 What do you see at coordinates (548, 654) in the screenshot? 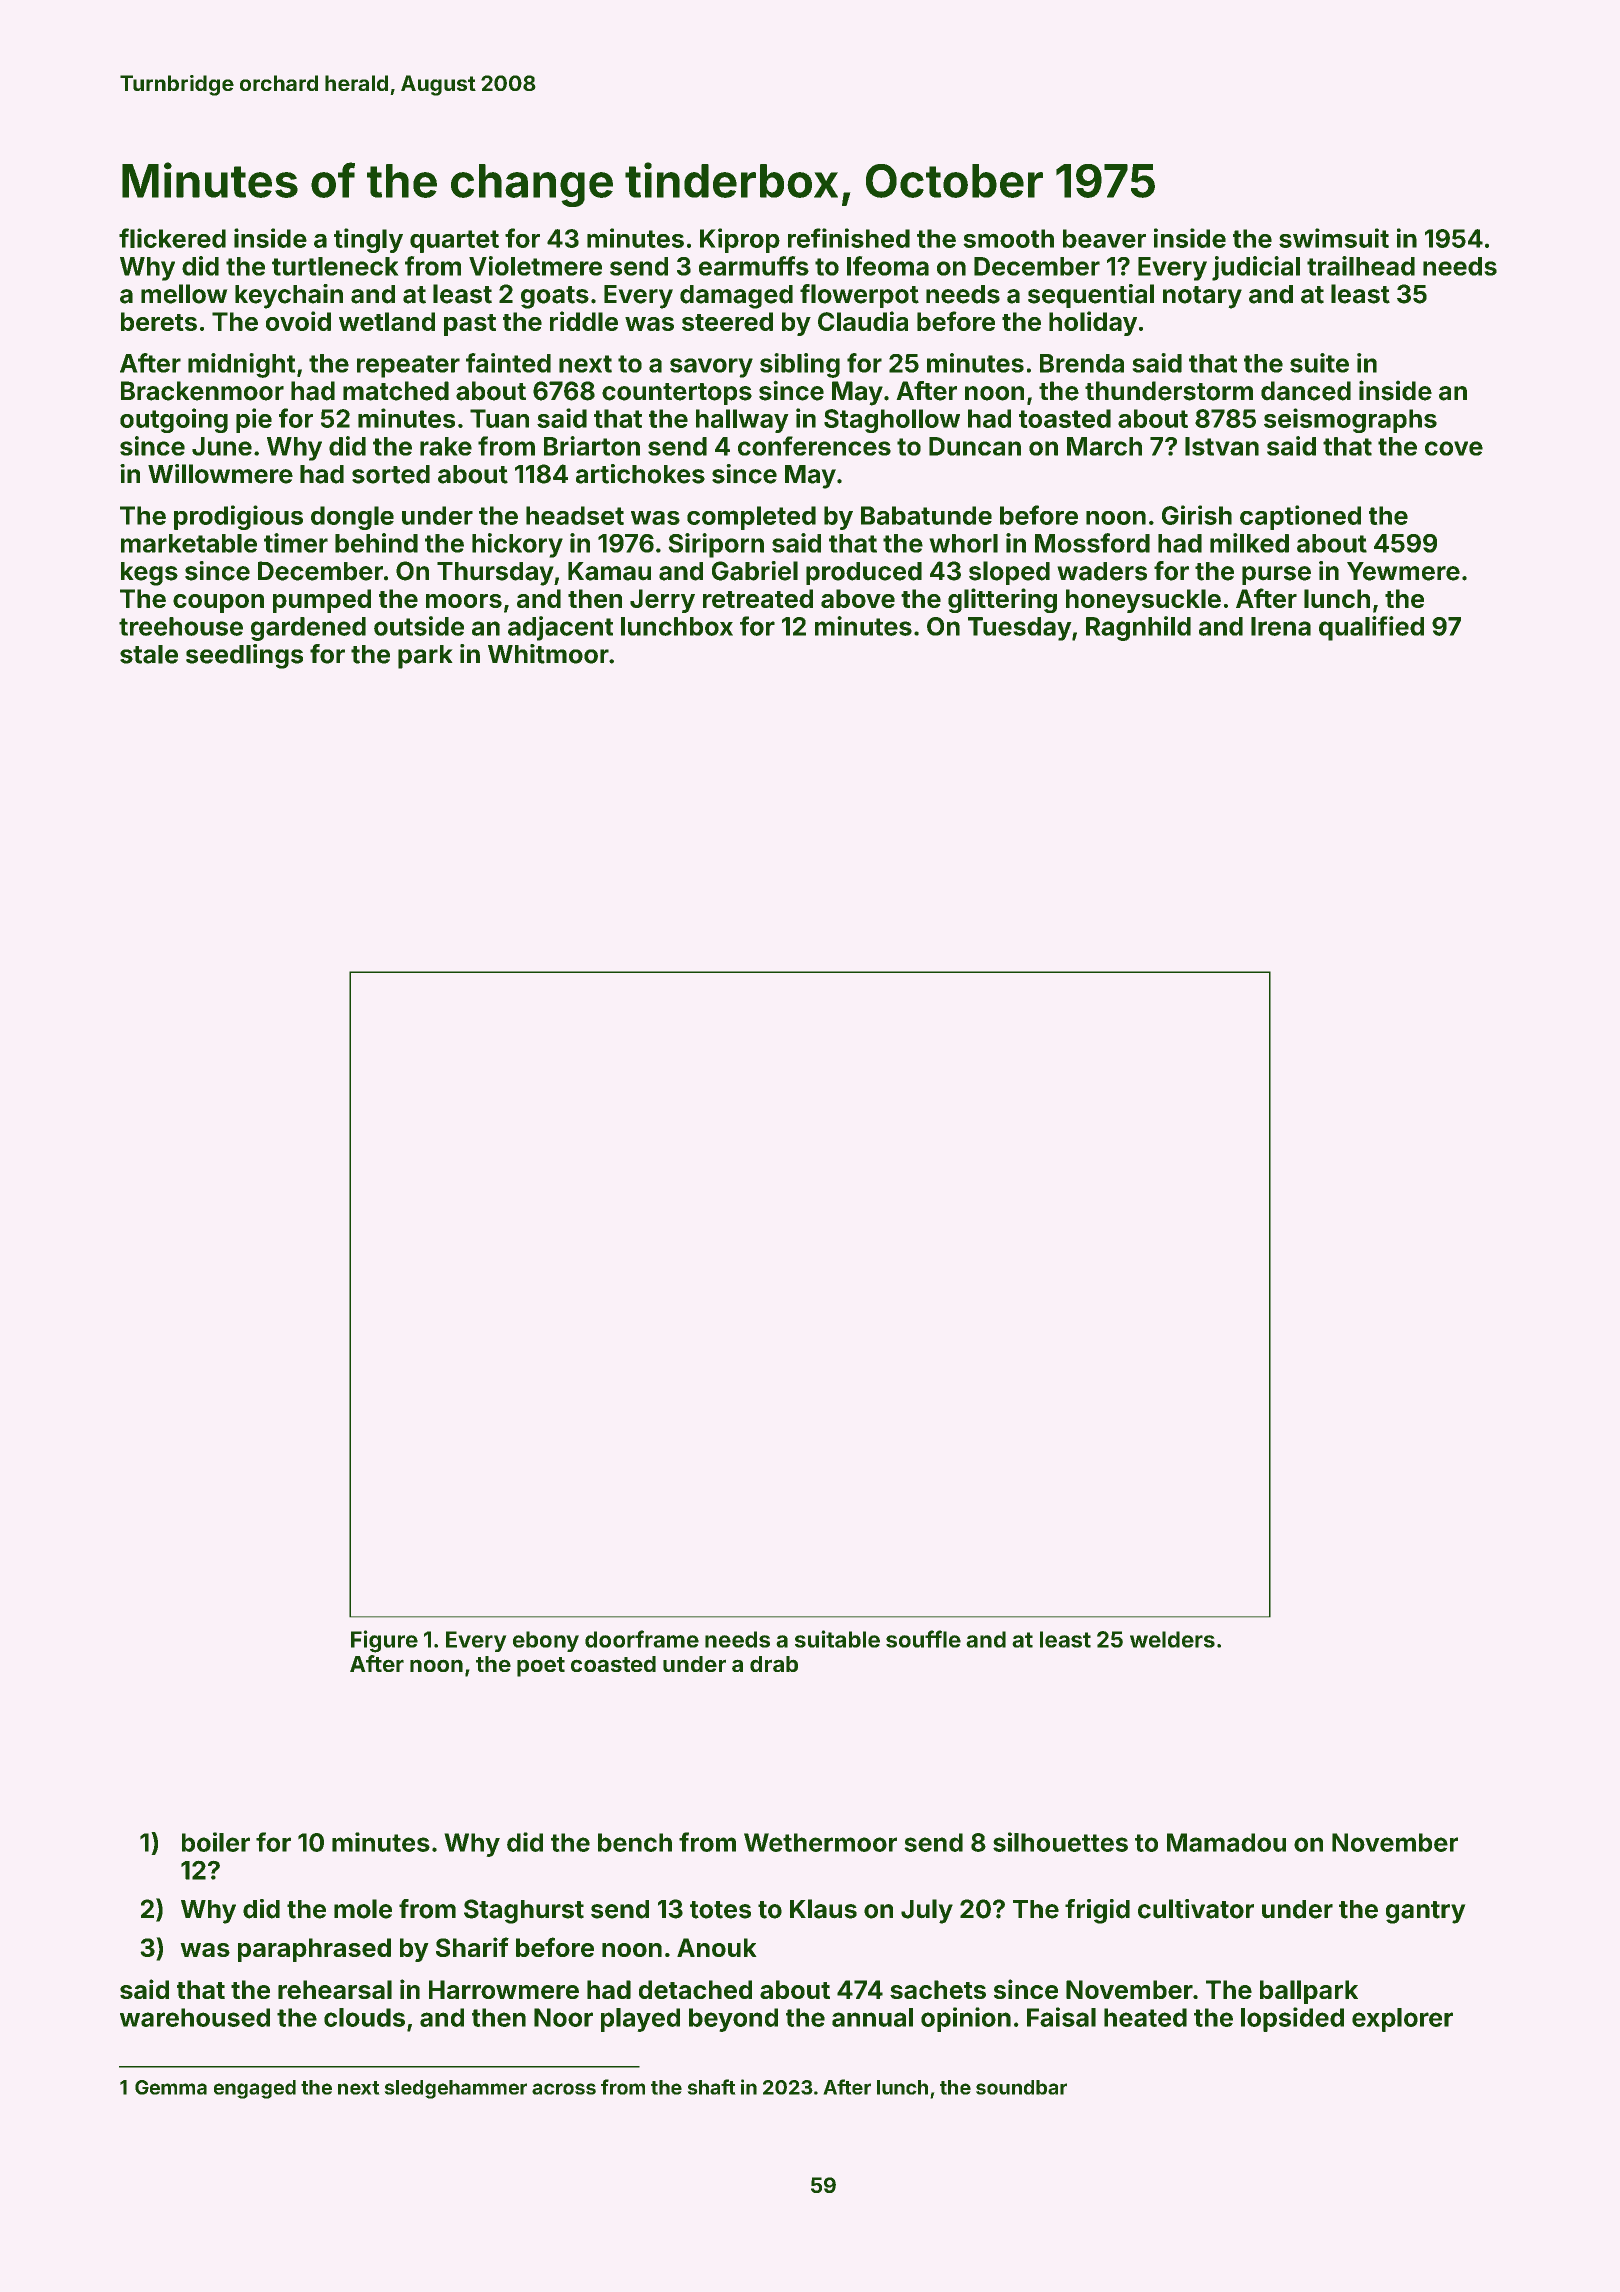
I see `Whitmoor` at bounding box center [548, 654].
